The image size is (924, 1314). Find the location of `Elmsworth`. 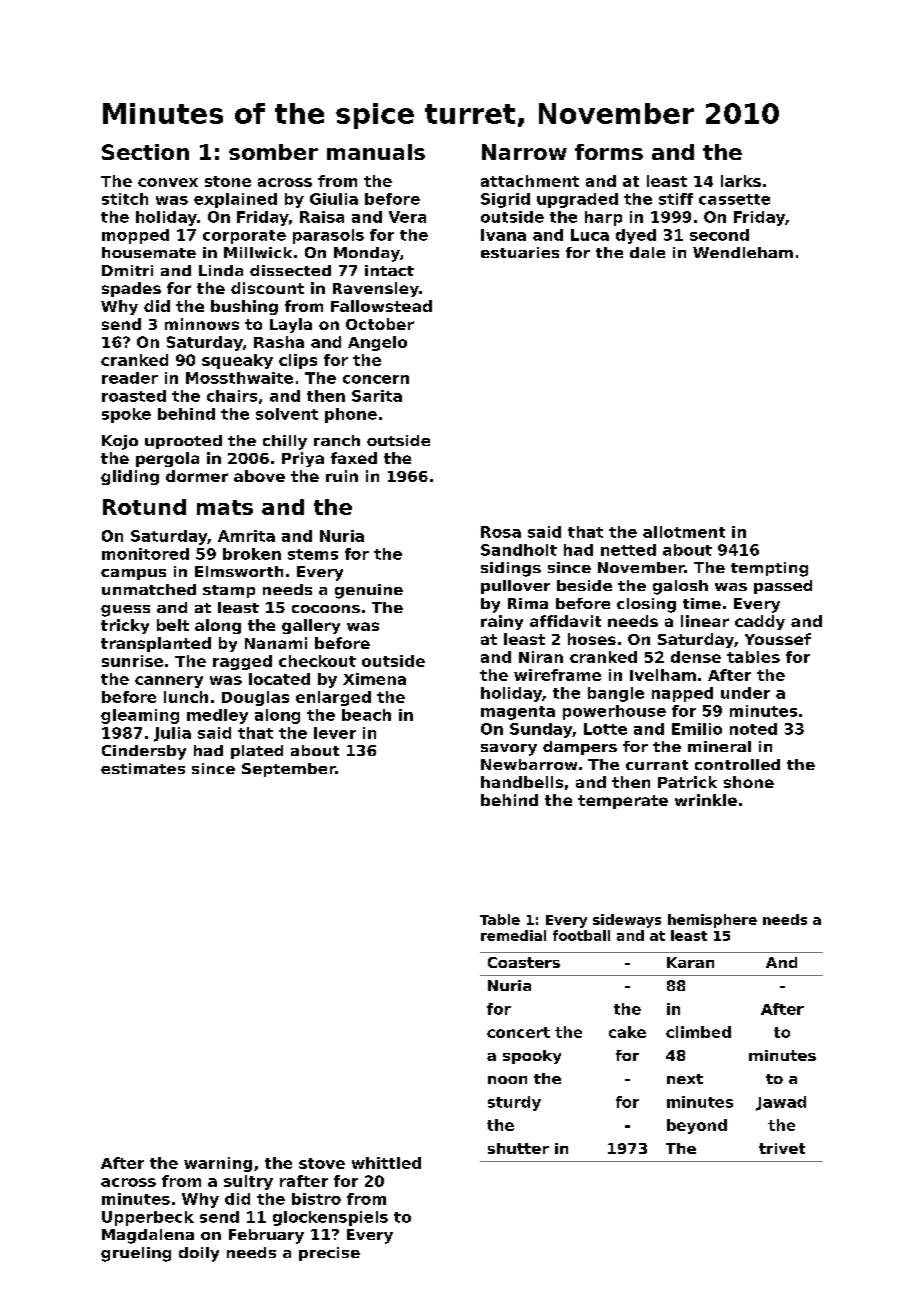

Elmsworth is located at coordinates (239, 571).
